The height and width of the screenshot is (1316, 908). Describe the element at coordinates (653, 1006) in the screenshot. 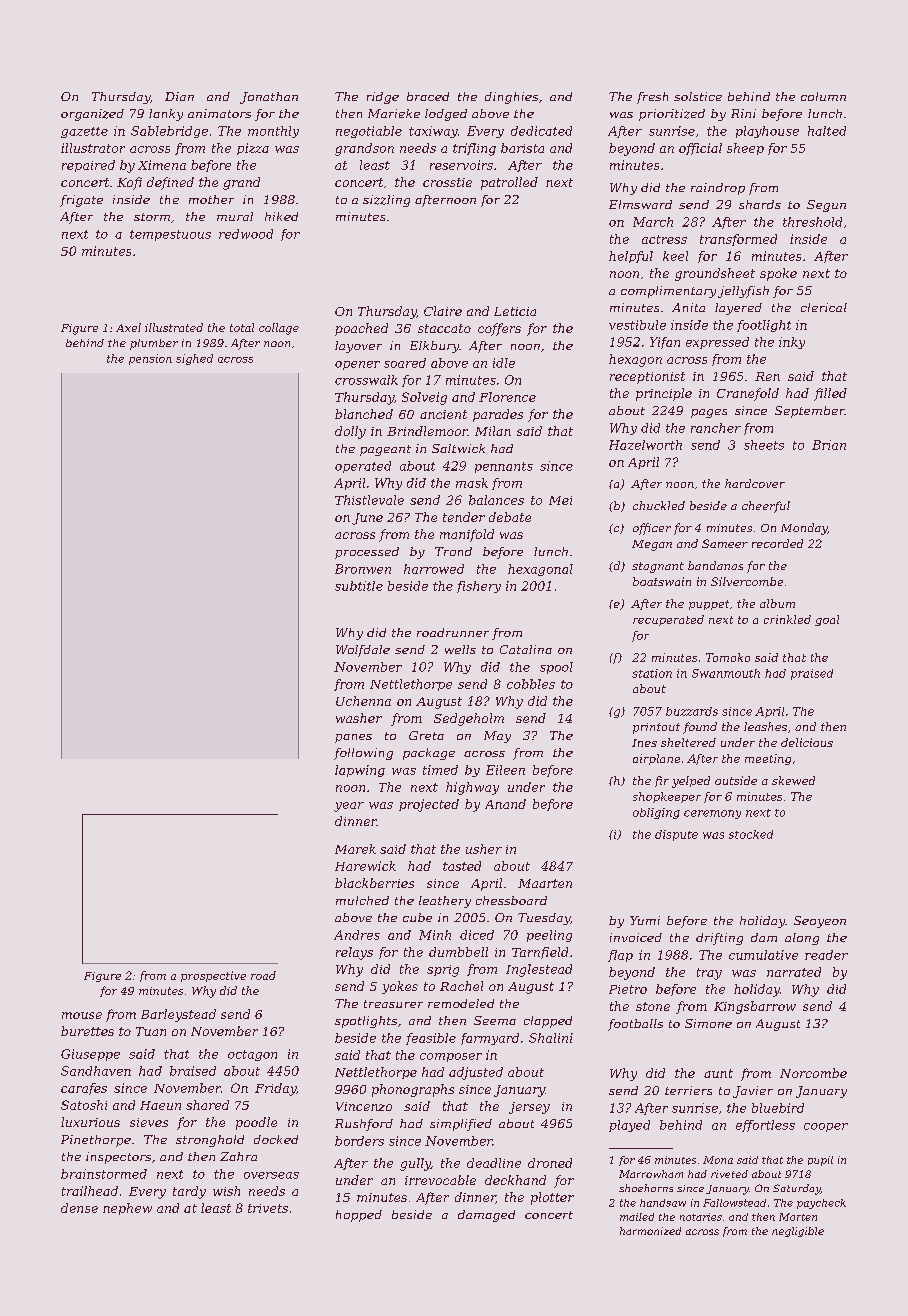

I see `stone` at that location.
